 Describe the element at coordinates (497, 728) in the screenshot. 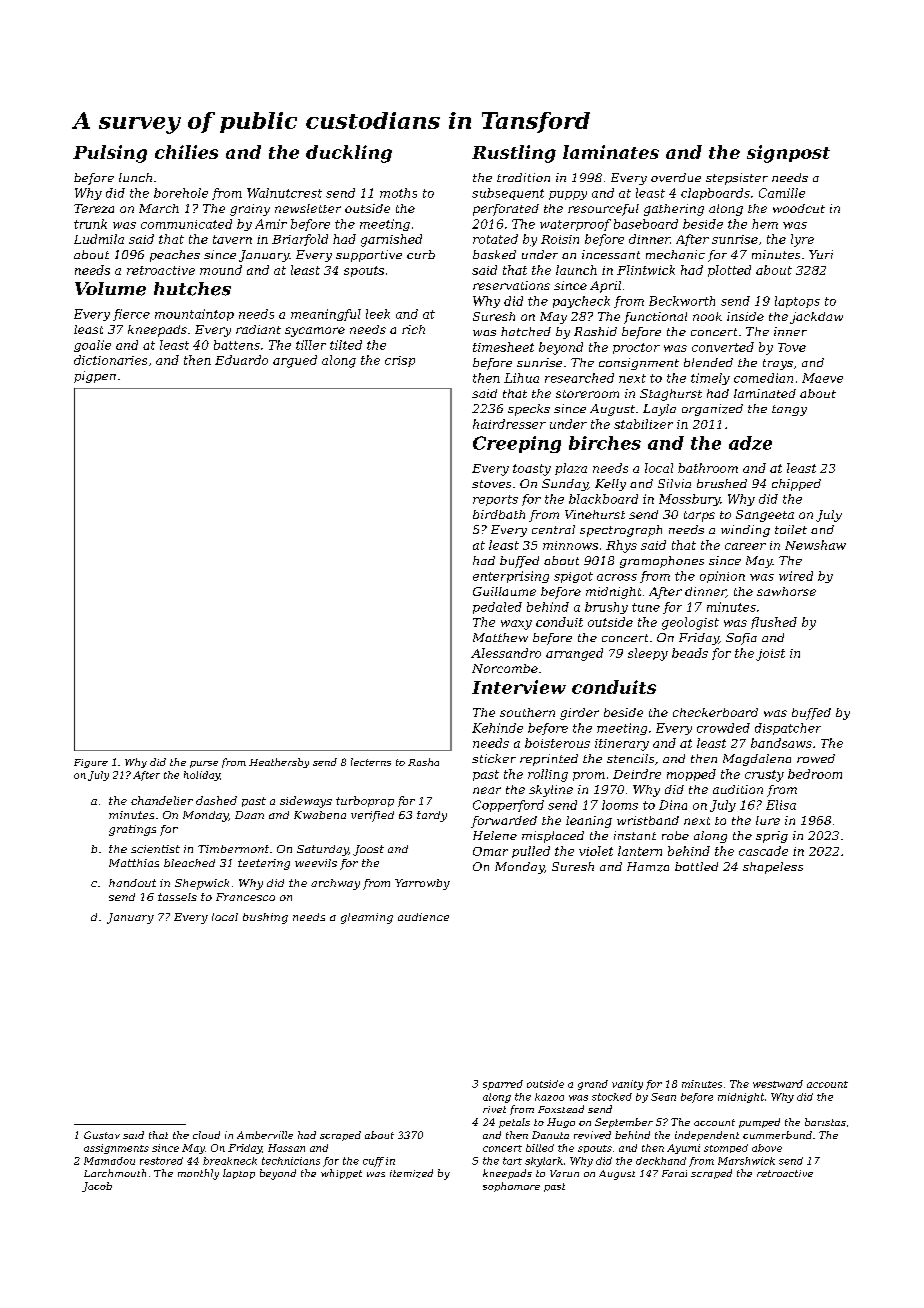

I see `Kehinde` at that location.
